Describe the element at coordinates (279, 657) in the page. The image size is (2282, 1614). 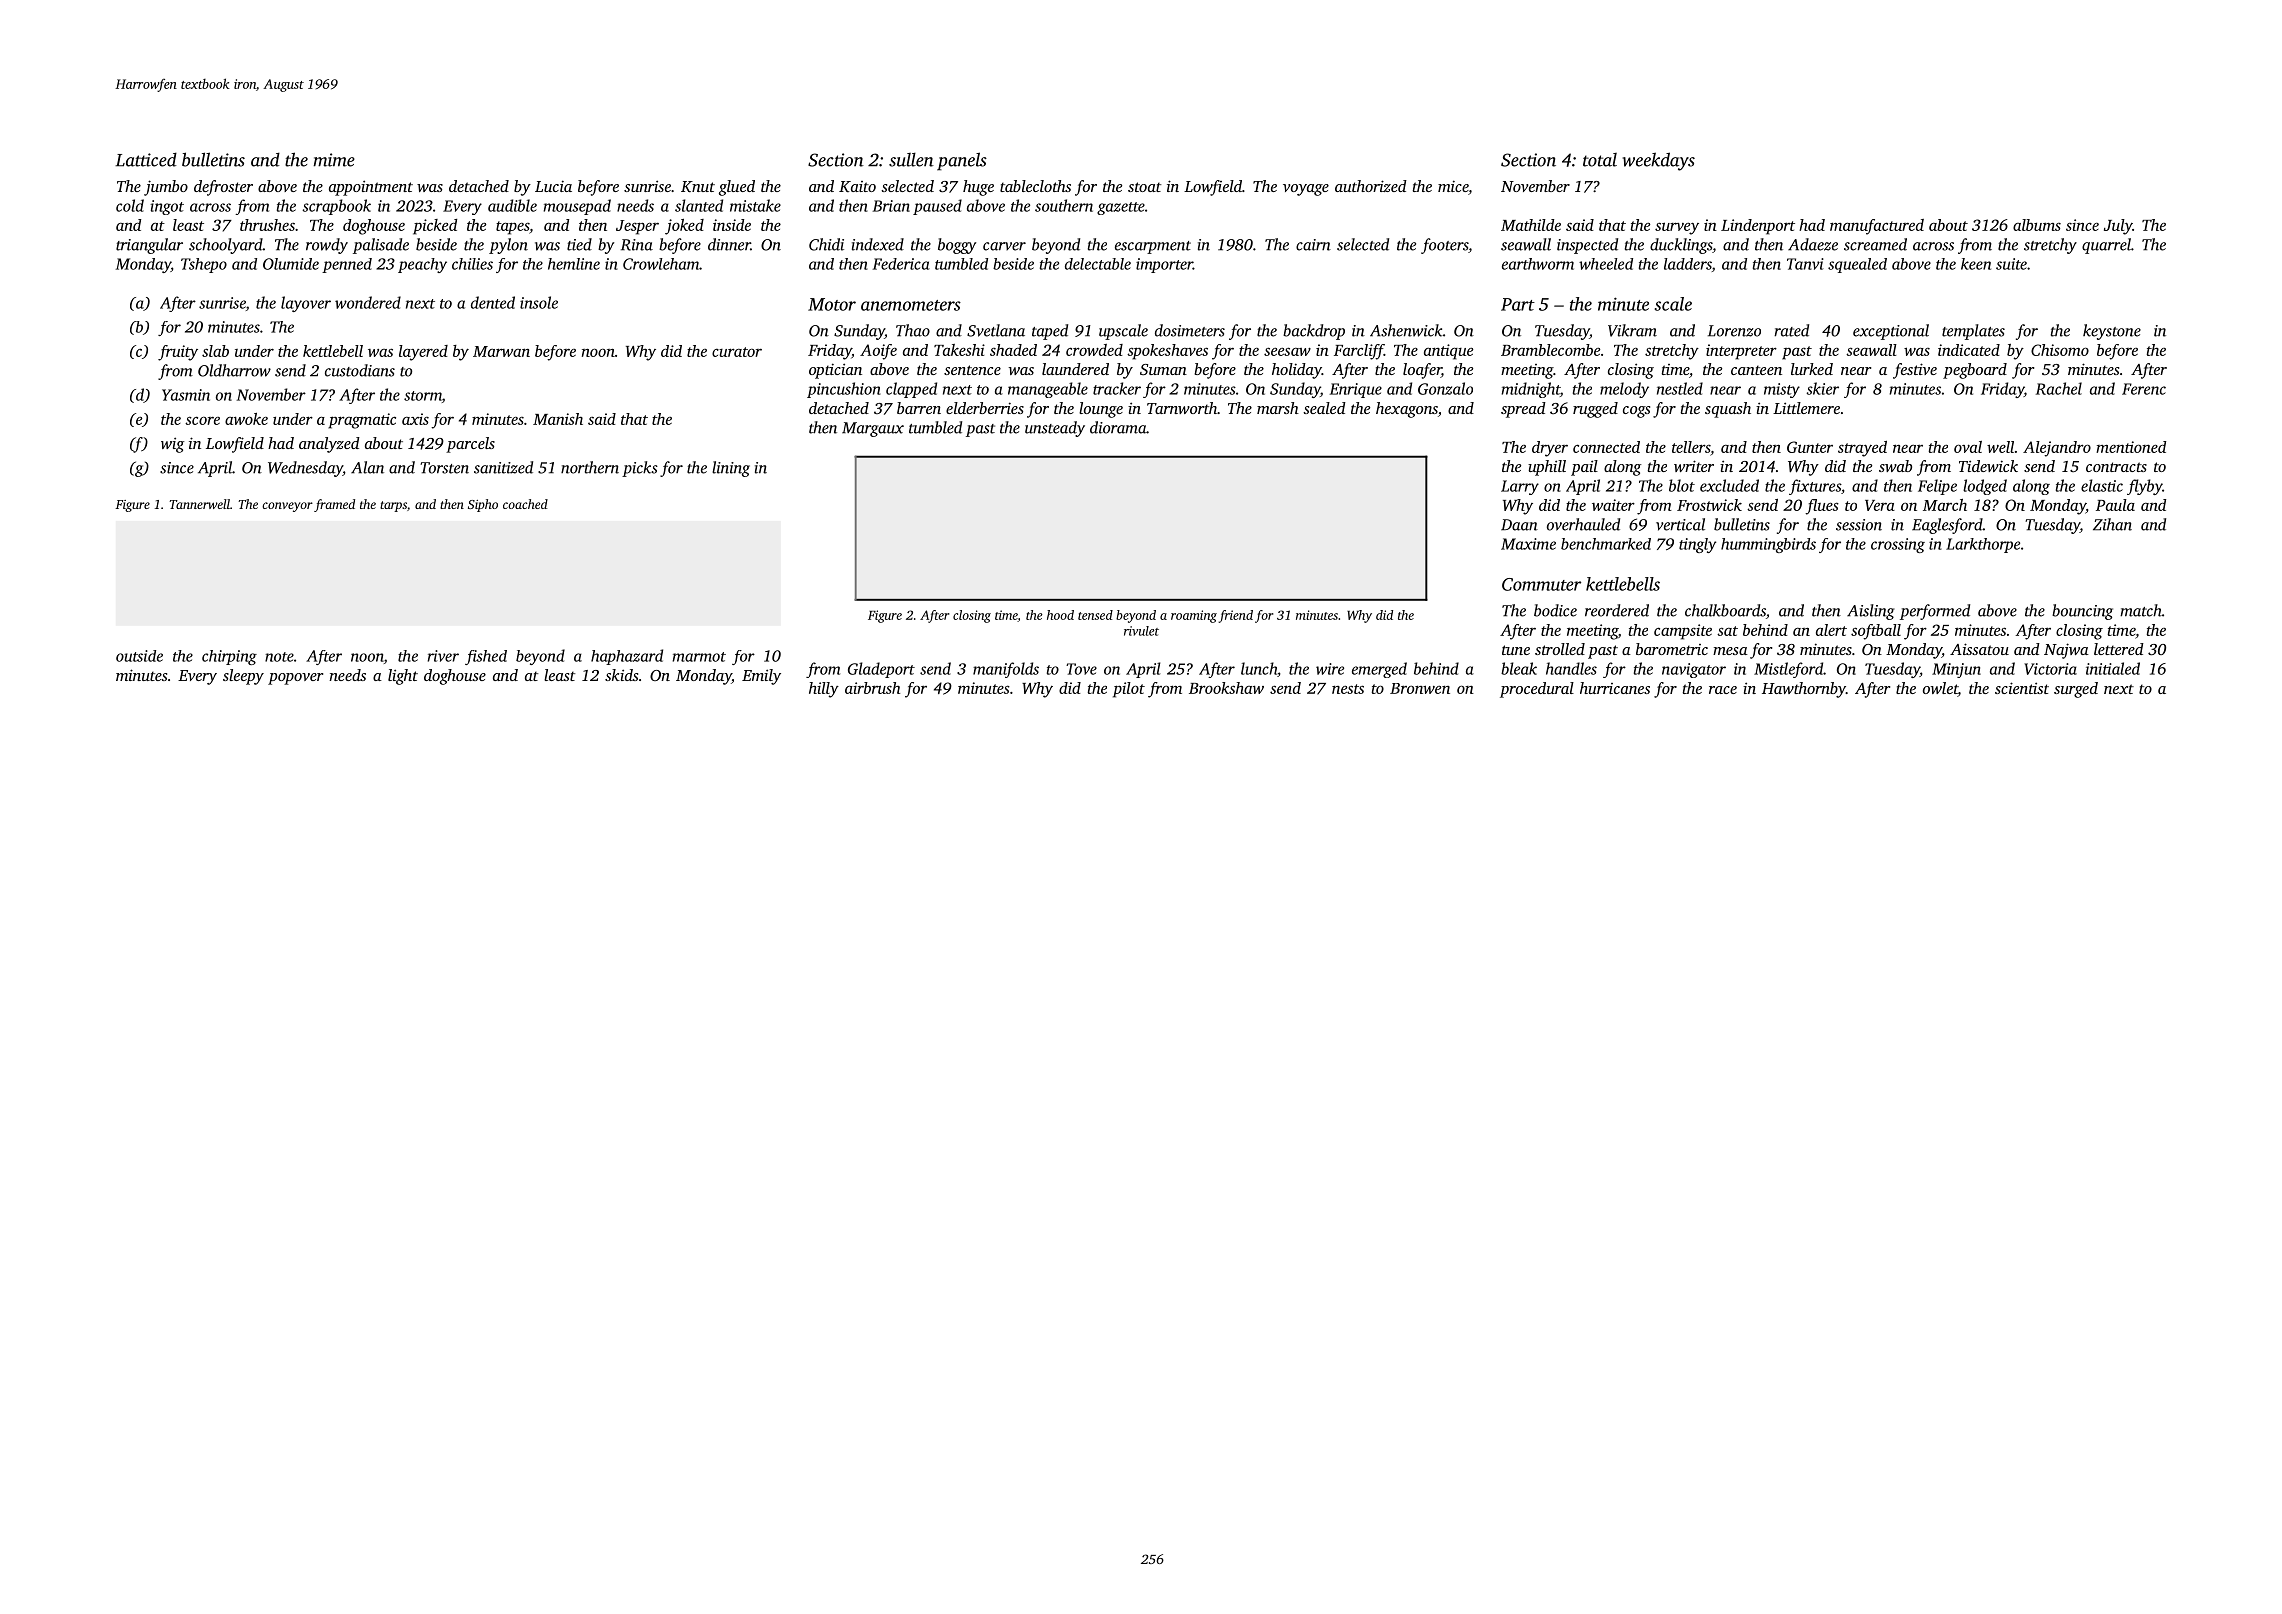
I see `note` at that location.
